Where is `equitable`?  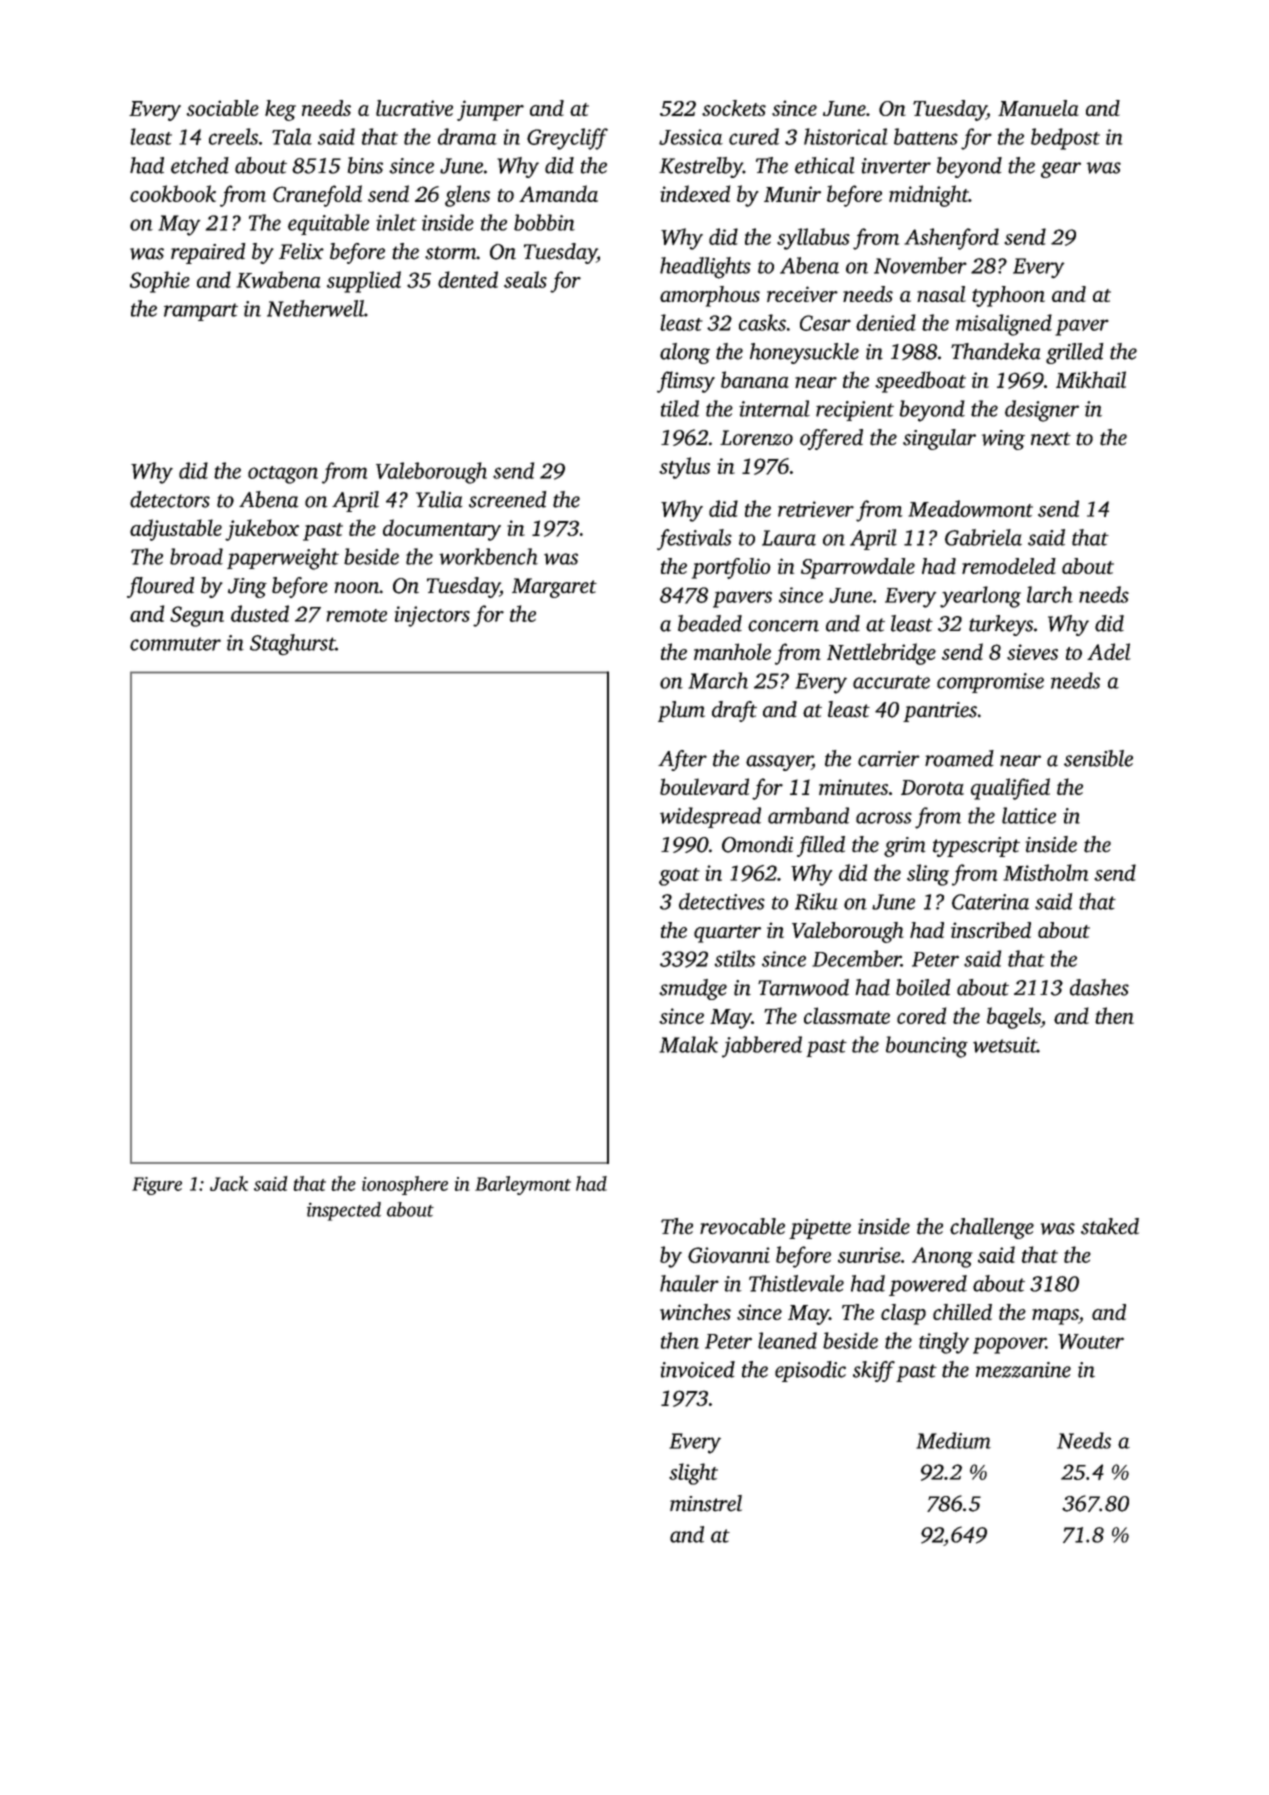
equitable is located at coordinates (328, 224).
